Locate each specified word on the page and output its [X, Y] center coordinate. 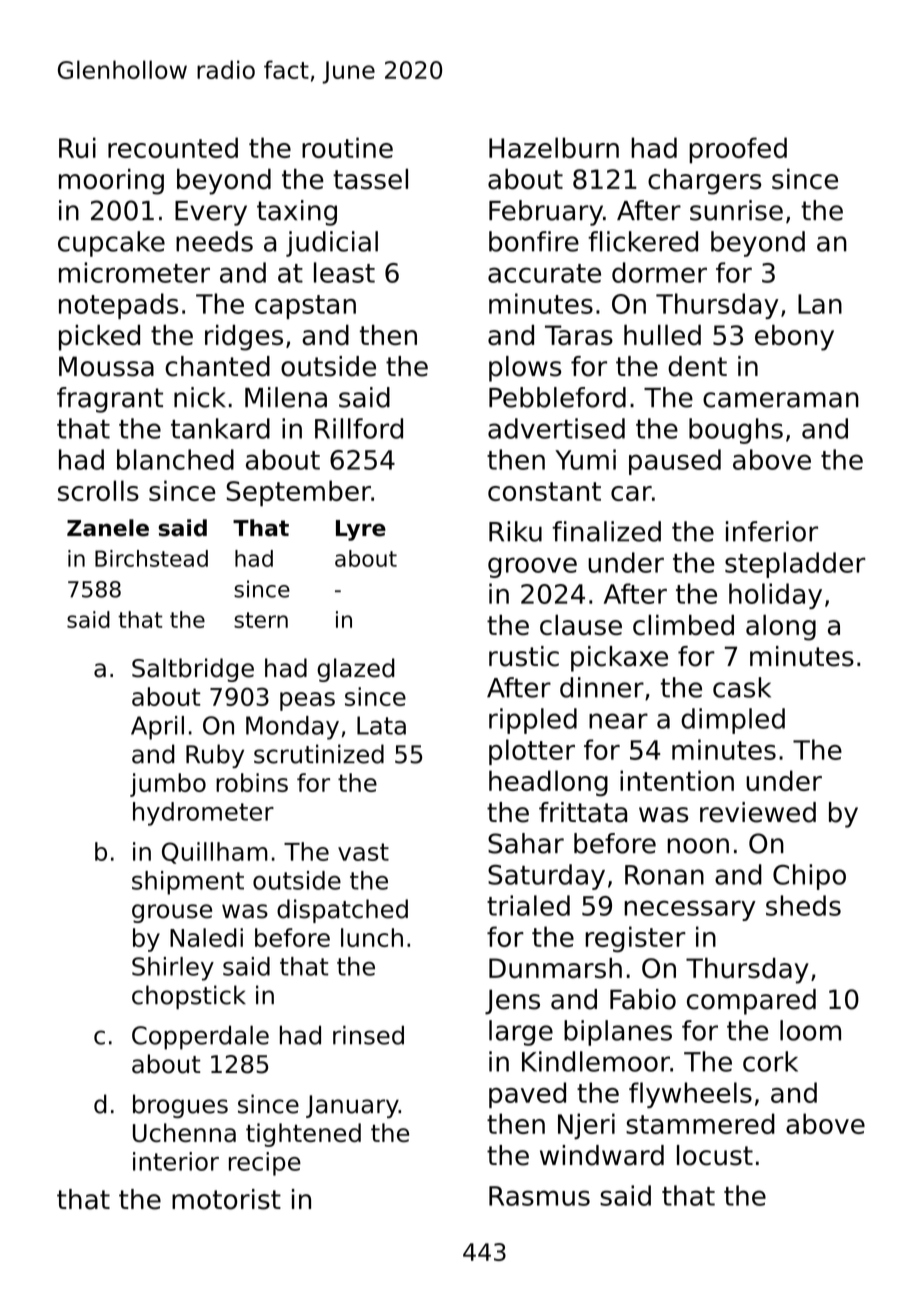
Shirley [173, 969]
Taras [579, 335]
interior [176, 1161]
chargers [704, 181]
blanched [175, 459]
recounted [173, 147]
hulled [662, 335]
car [631, 493]
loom [810, 1030]
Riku [515, 531]
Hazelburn [554, 147]
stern [261, 620]
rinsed [368, 1035]
